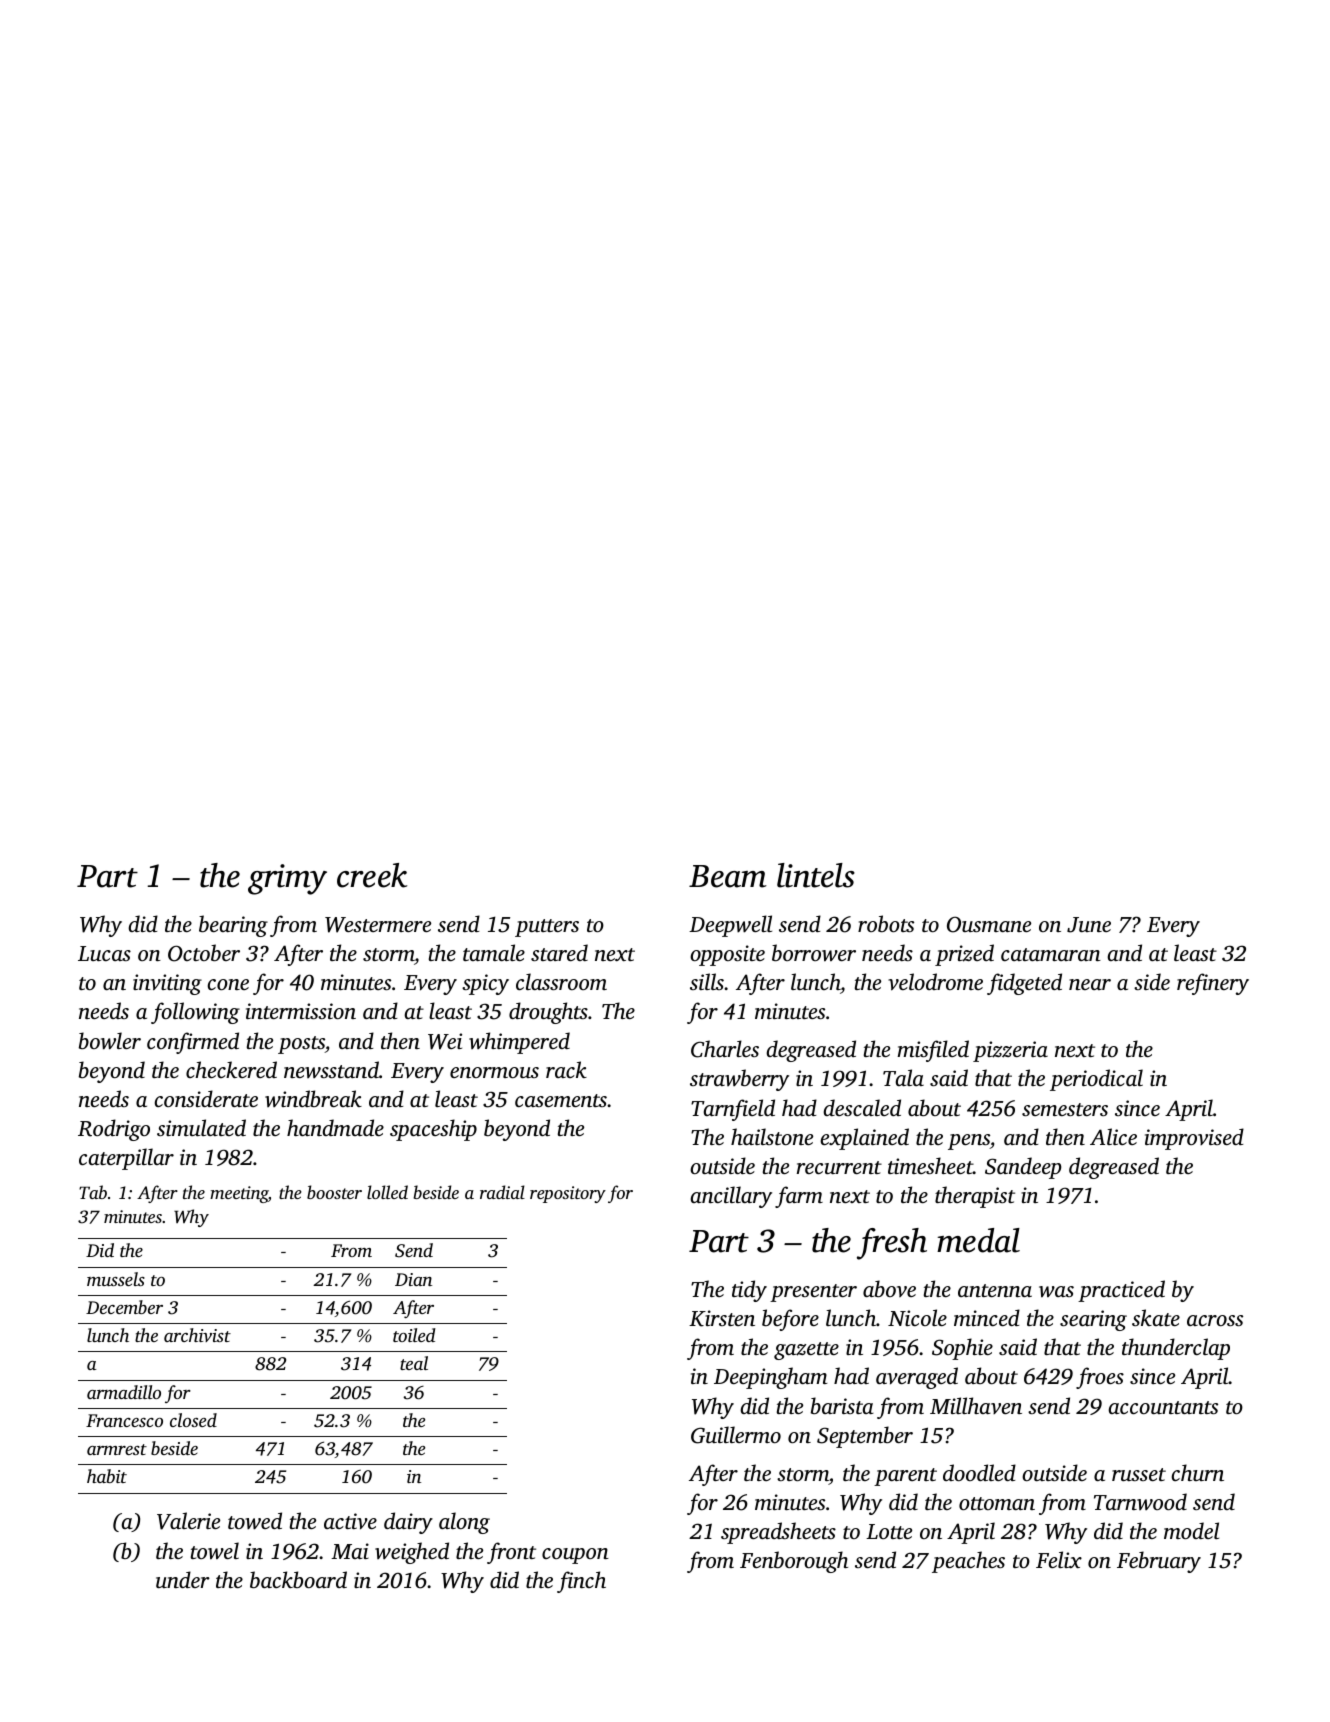 The width and height of the page is (1330, 1722). What do you see at coordinates (1213, 984) in the page?
I see `refinery` at bounding box center [1213, 984].
